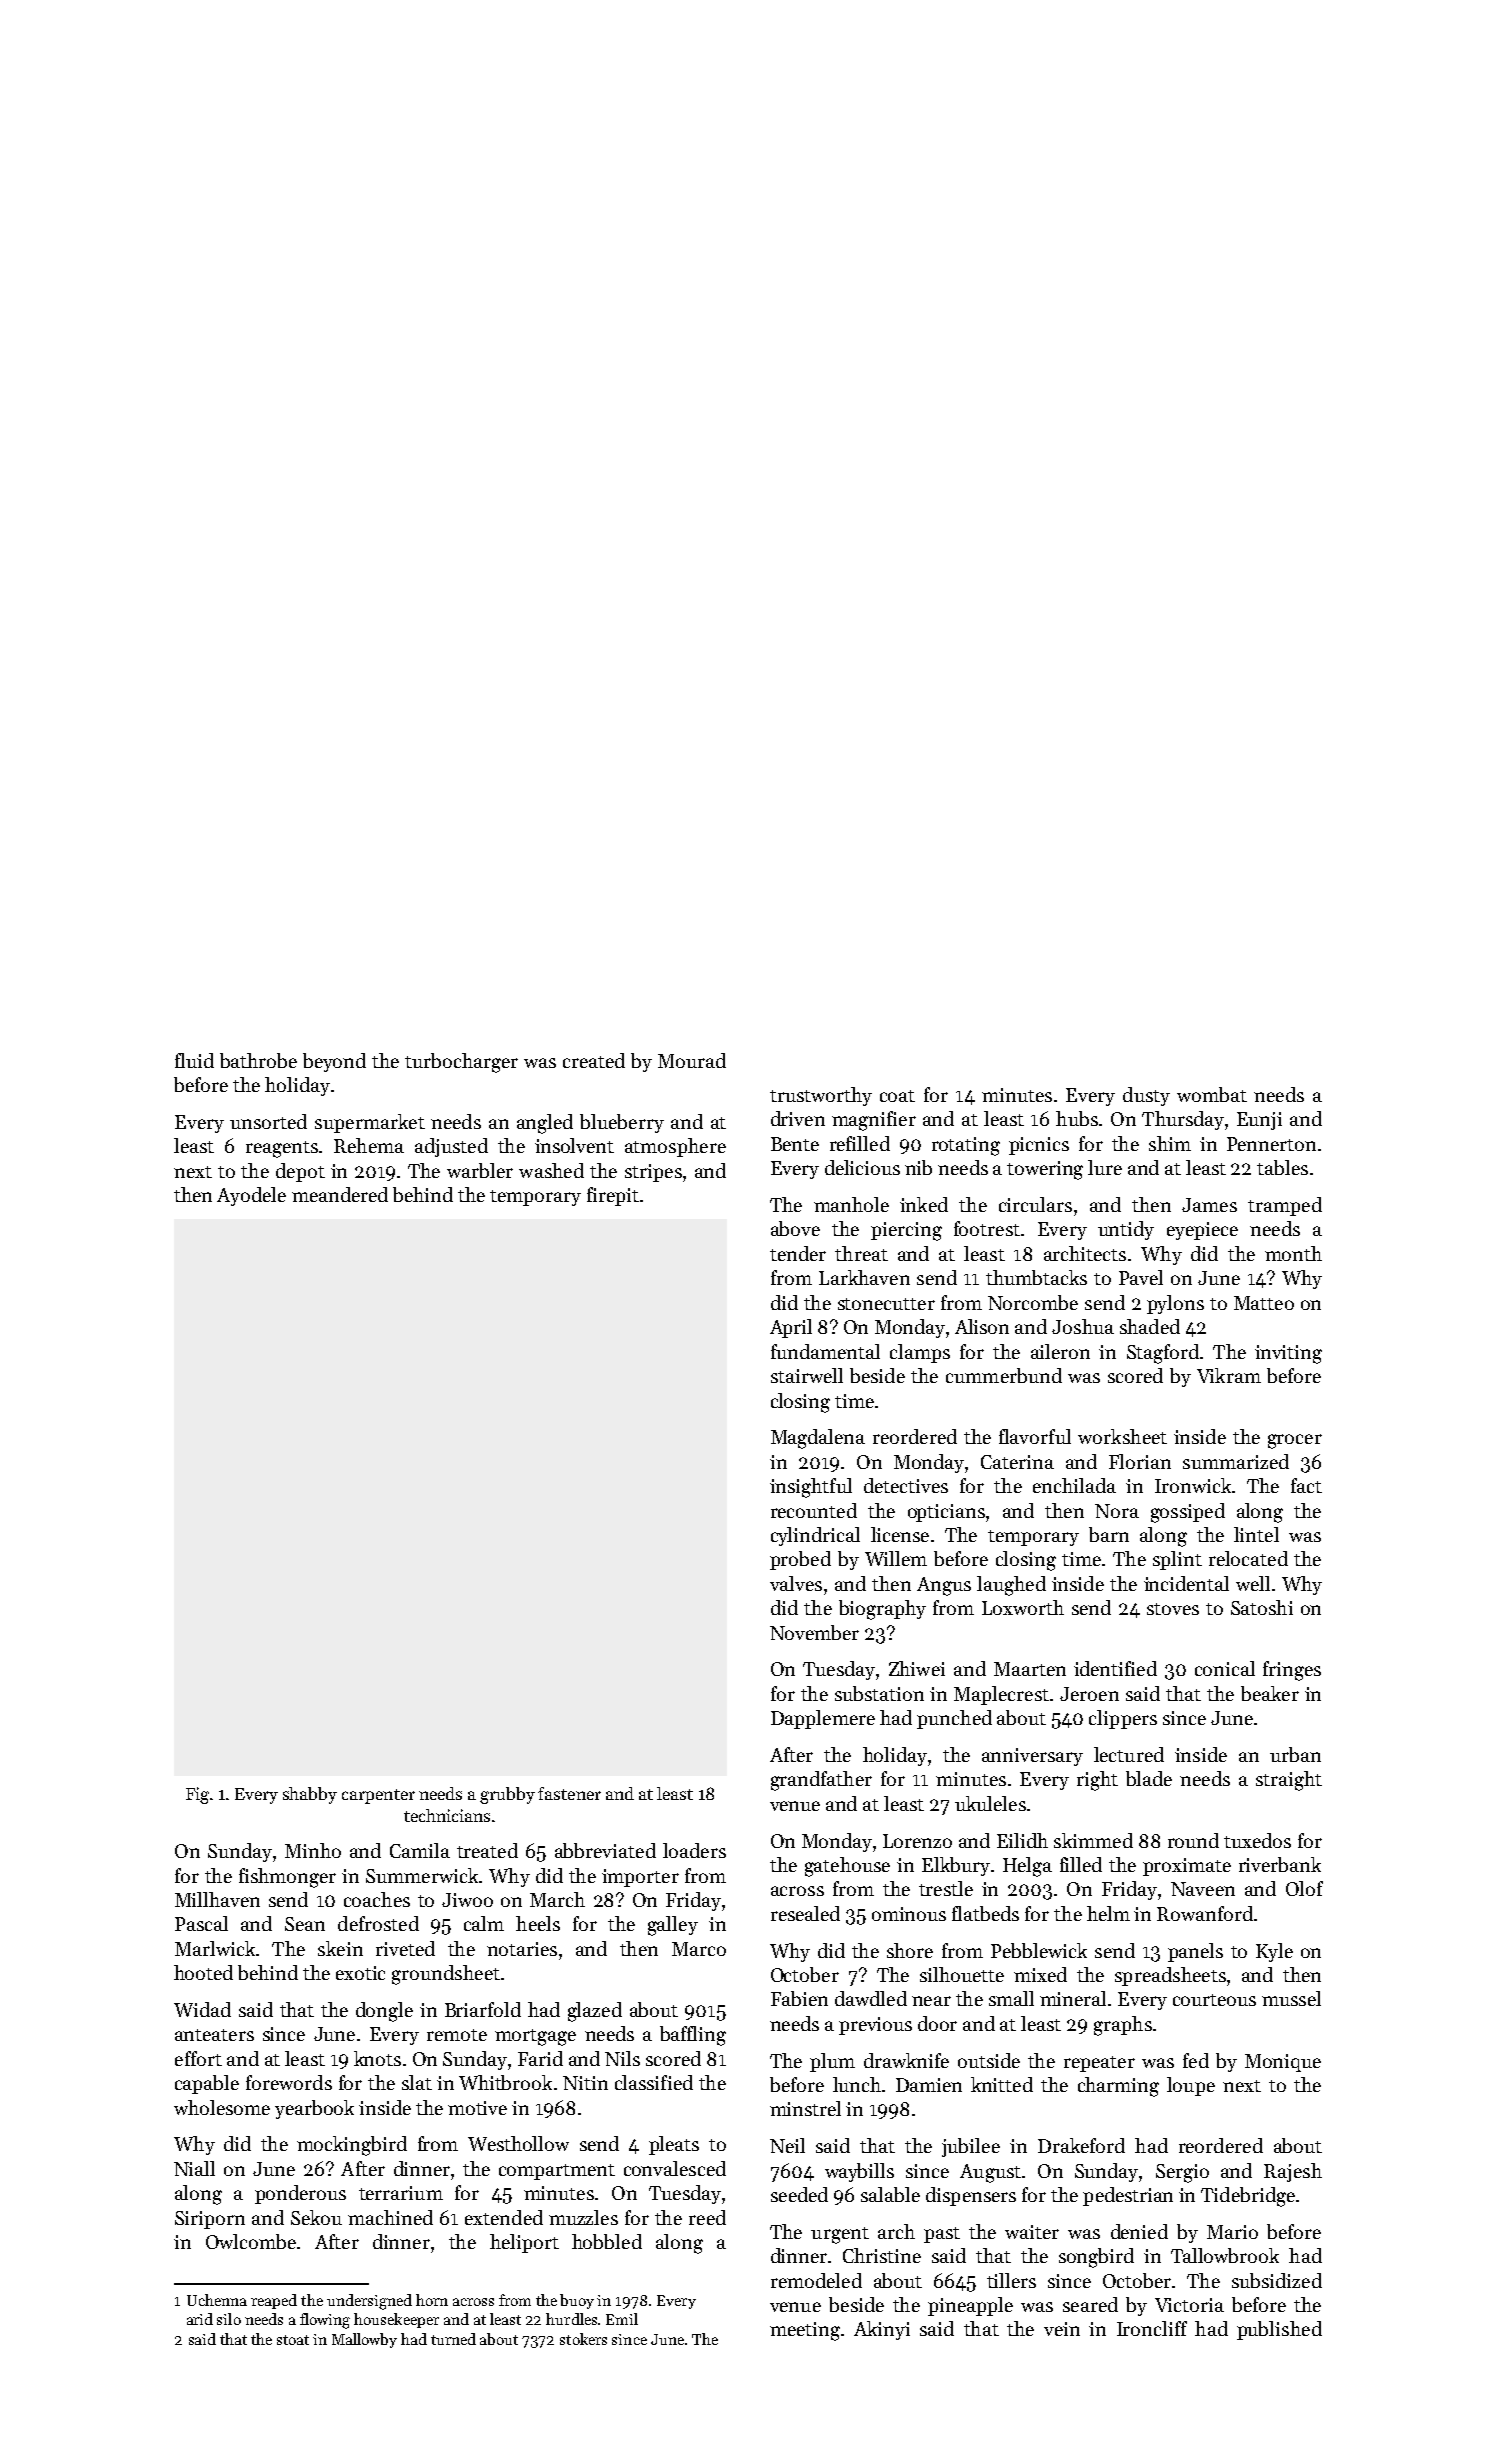 This screenshot has width=1496, height=2464. What do you see at coordinates (811, 1488) in the screenshot?
I see `insightful` at bounding box center [811, 1488].
